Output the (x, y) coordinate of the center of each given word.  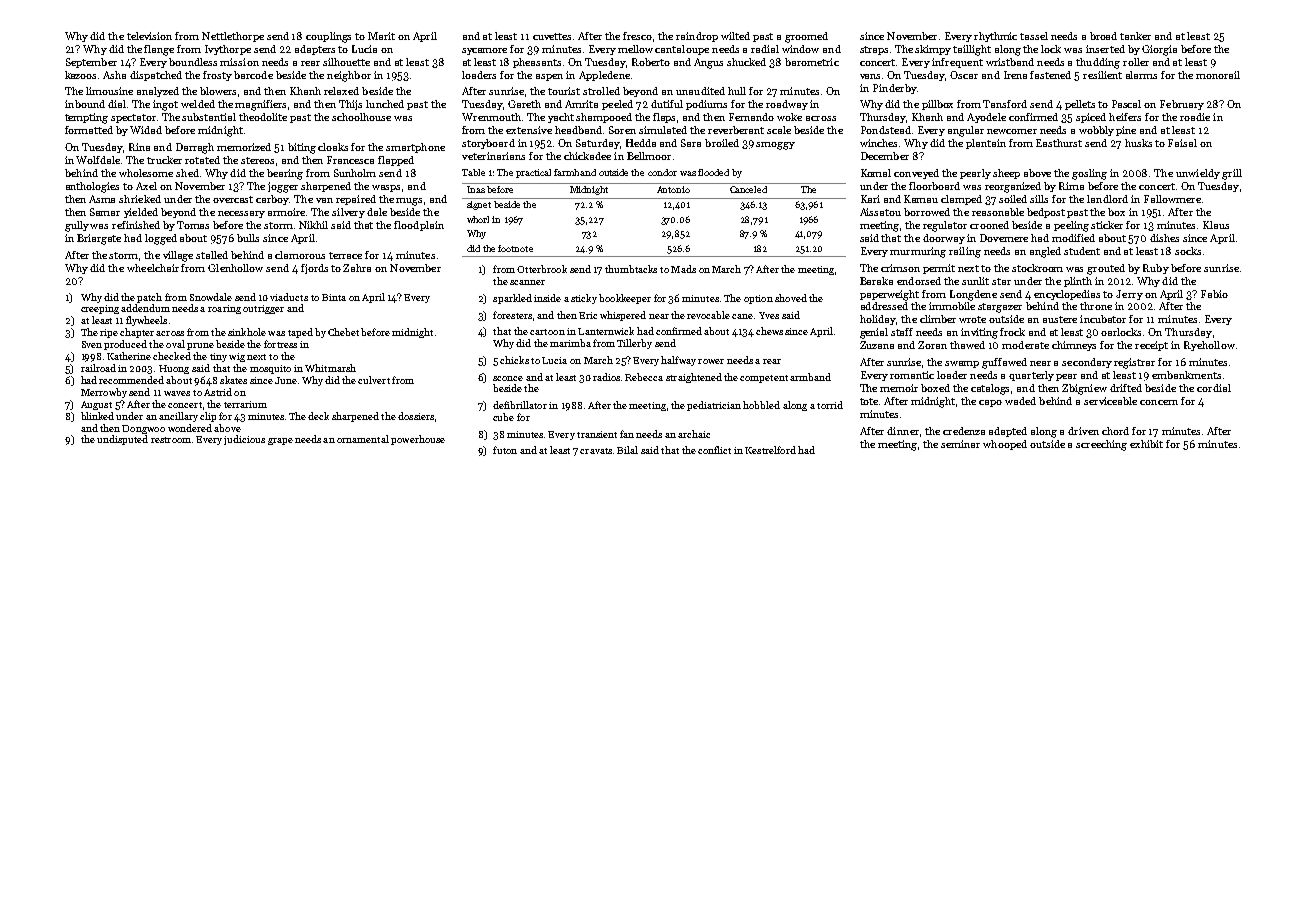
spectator (133, 118)
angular (966, 131)
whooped (1005, 445)
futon (505, 450)
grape (280, 441)
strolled (601, 91)
